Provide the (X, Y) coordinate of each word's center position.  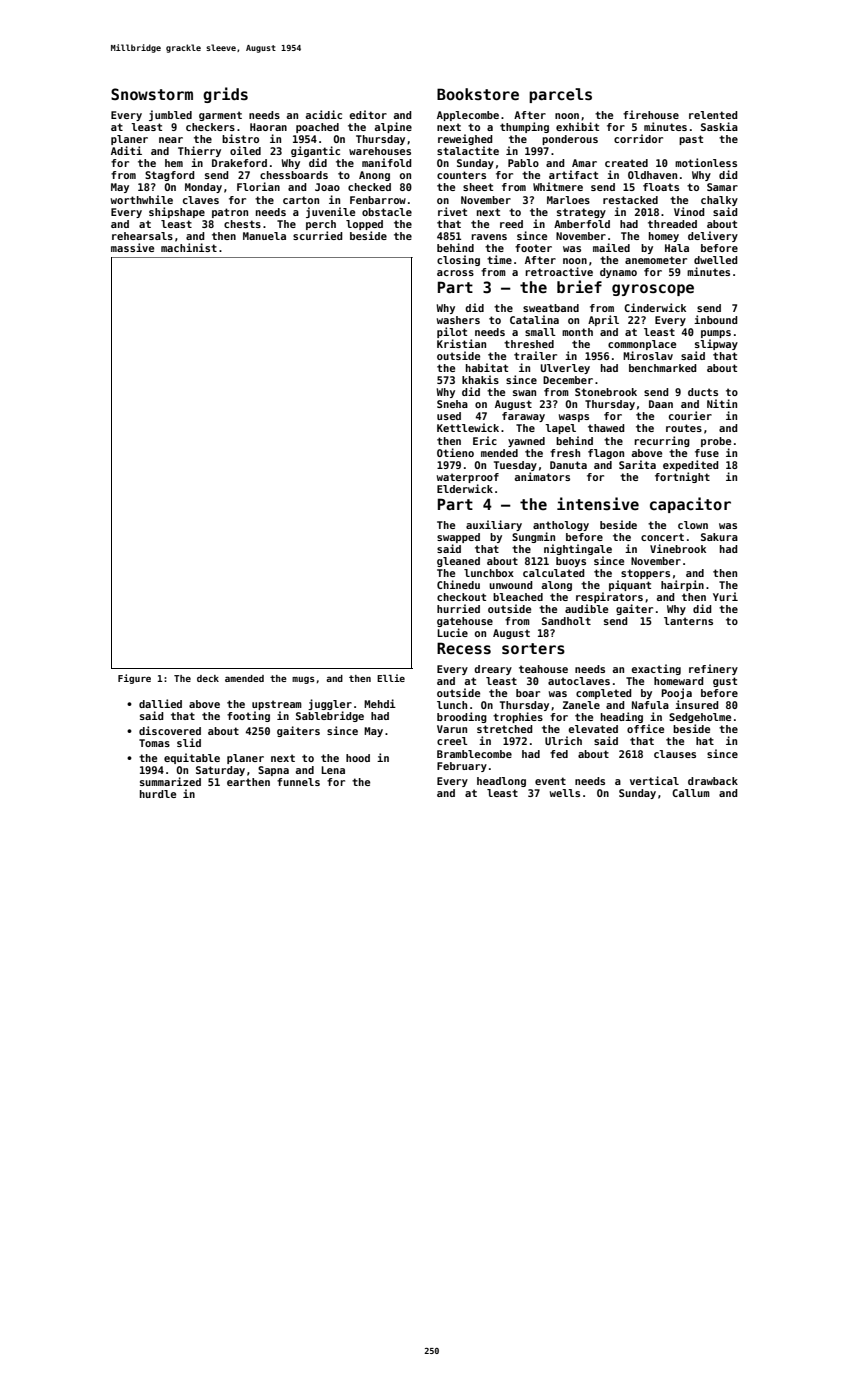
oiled (245, 150)
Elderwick (465, 488)
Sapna (273, 771)
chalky (719, 201)
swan (524, 393)
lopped (364, 225)
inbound (716, 319)
